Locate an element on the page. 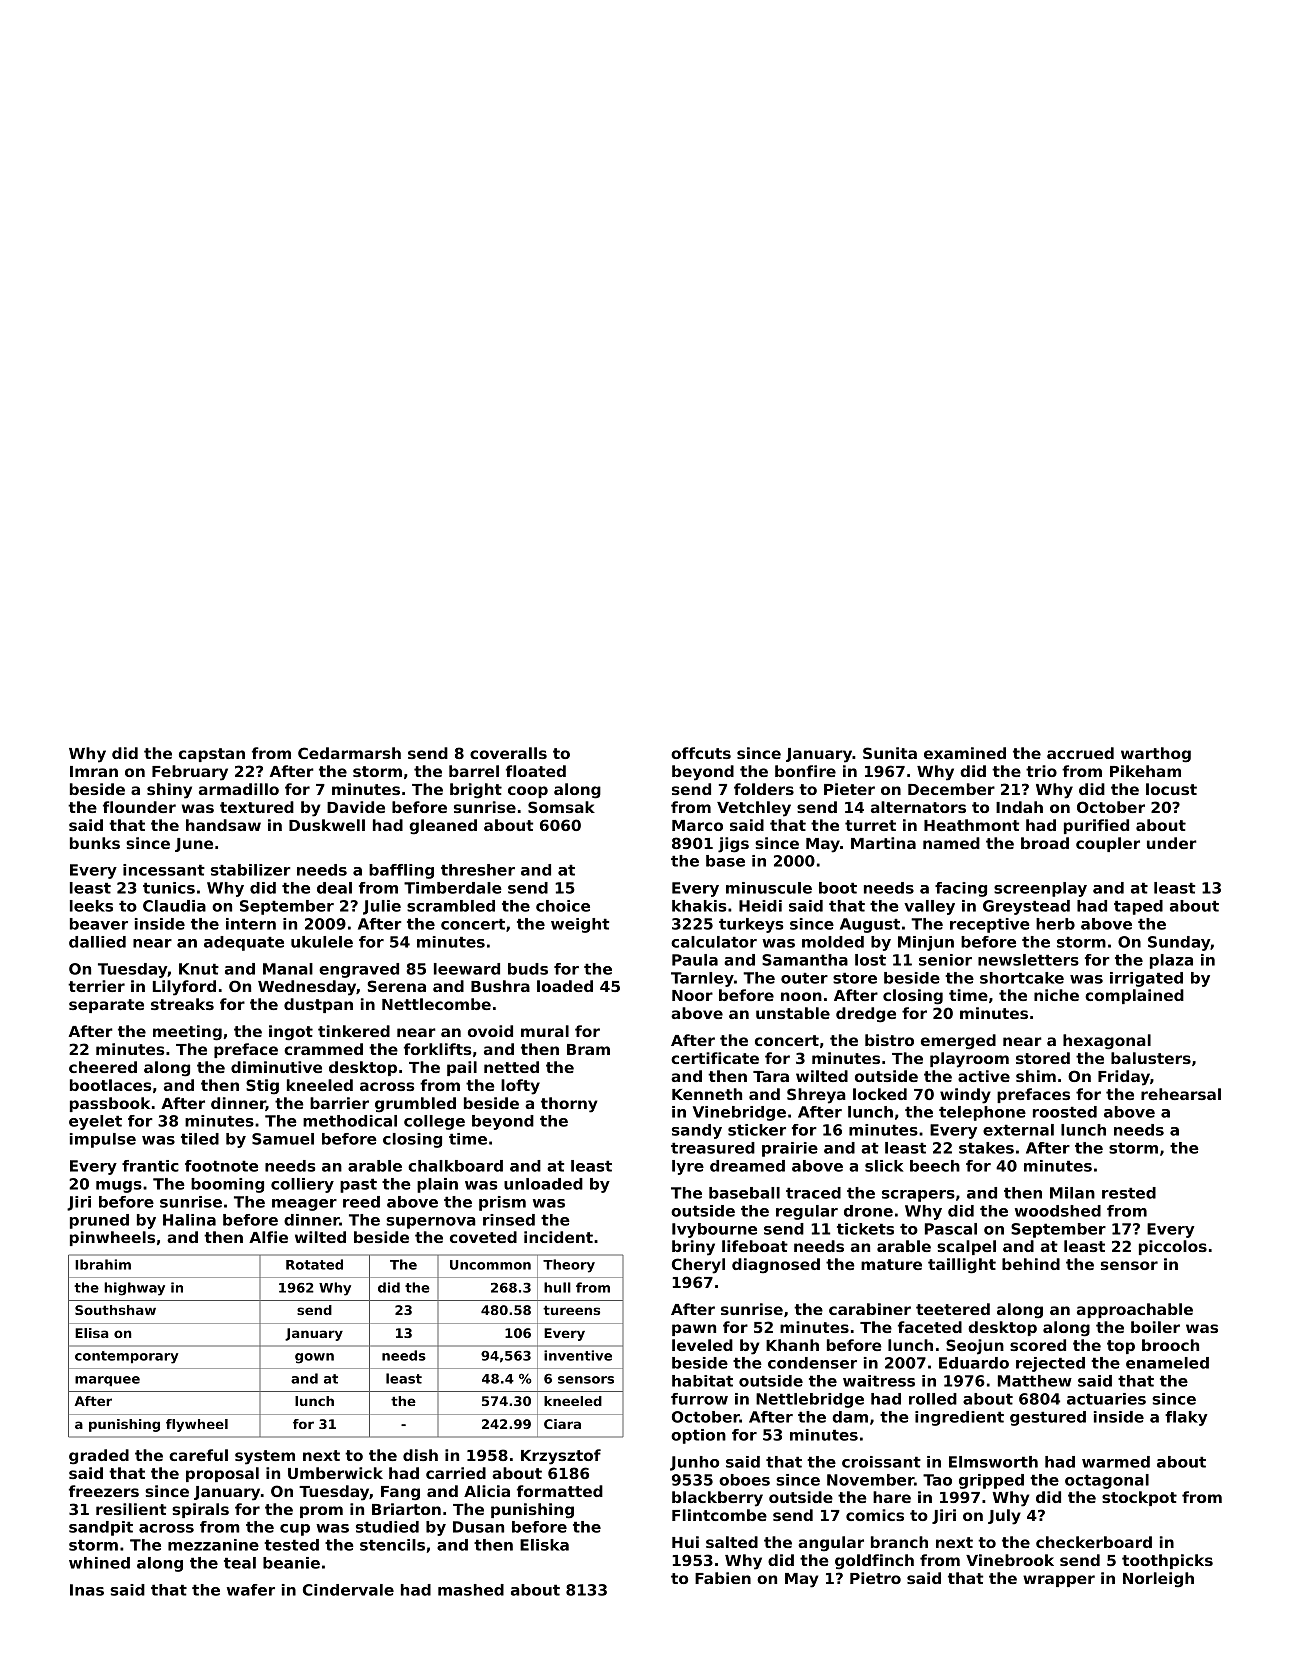 The height and width of the image is (1674, 1294). coupler is located at coordinates (1108, 844).
